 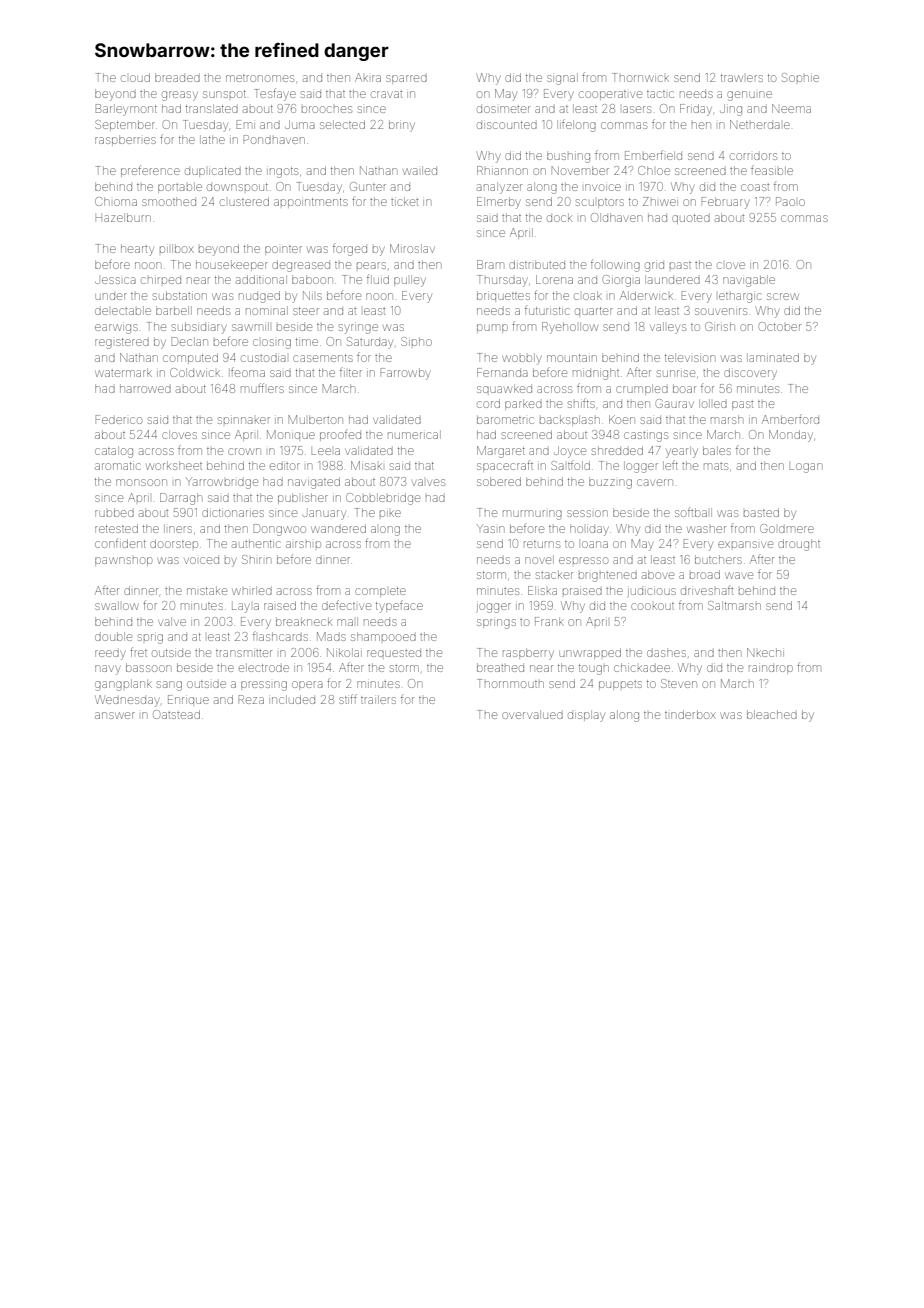 I want to click on editor, so click(x=285, y=466).
